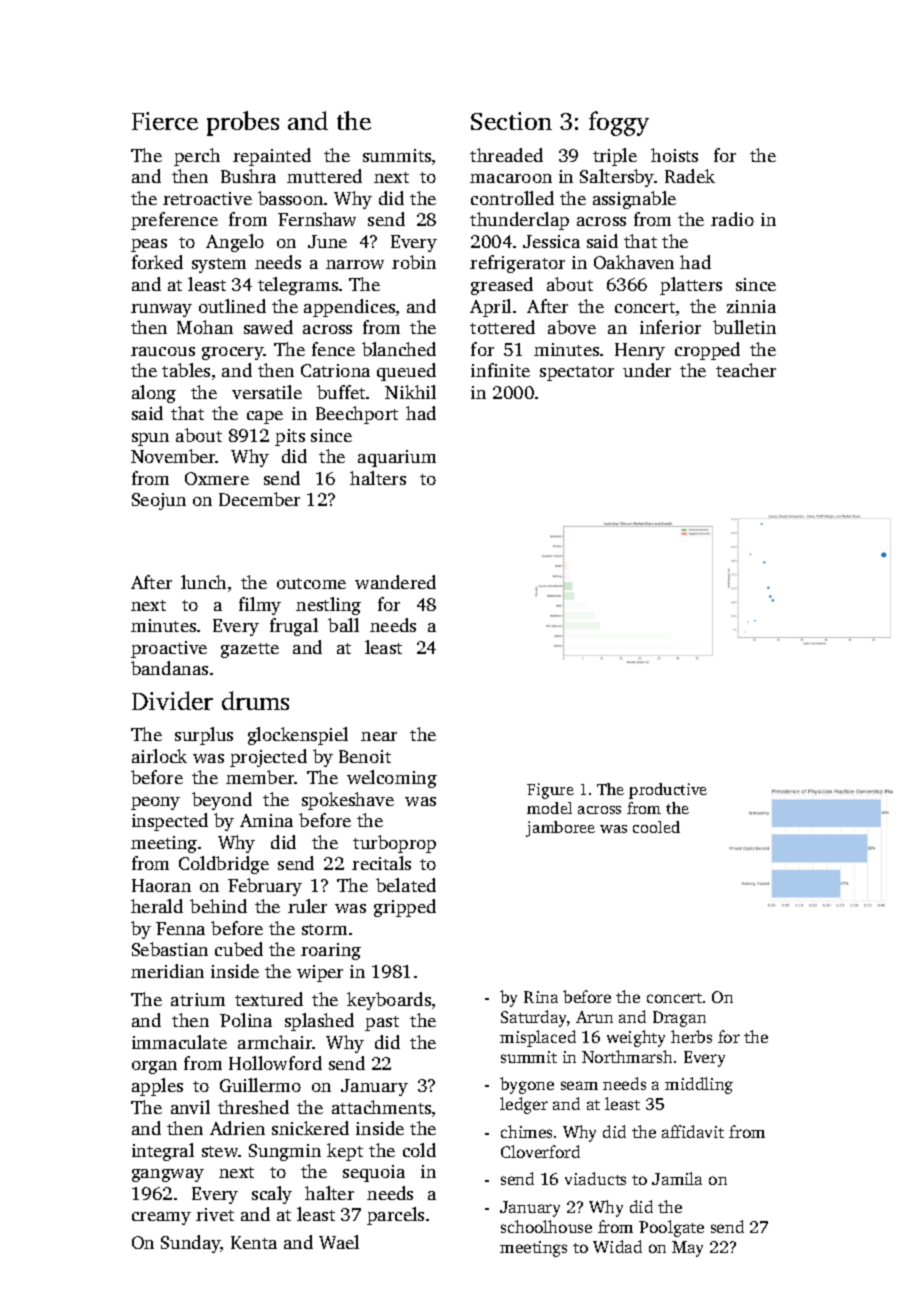  I want to click on Kenta, so click(254, 1242).
